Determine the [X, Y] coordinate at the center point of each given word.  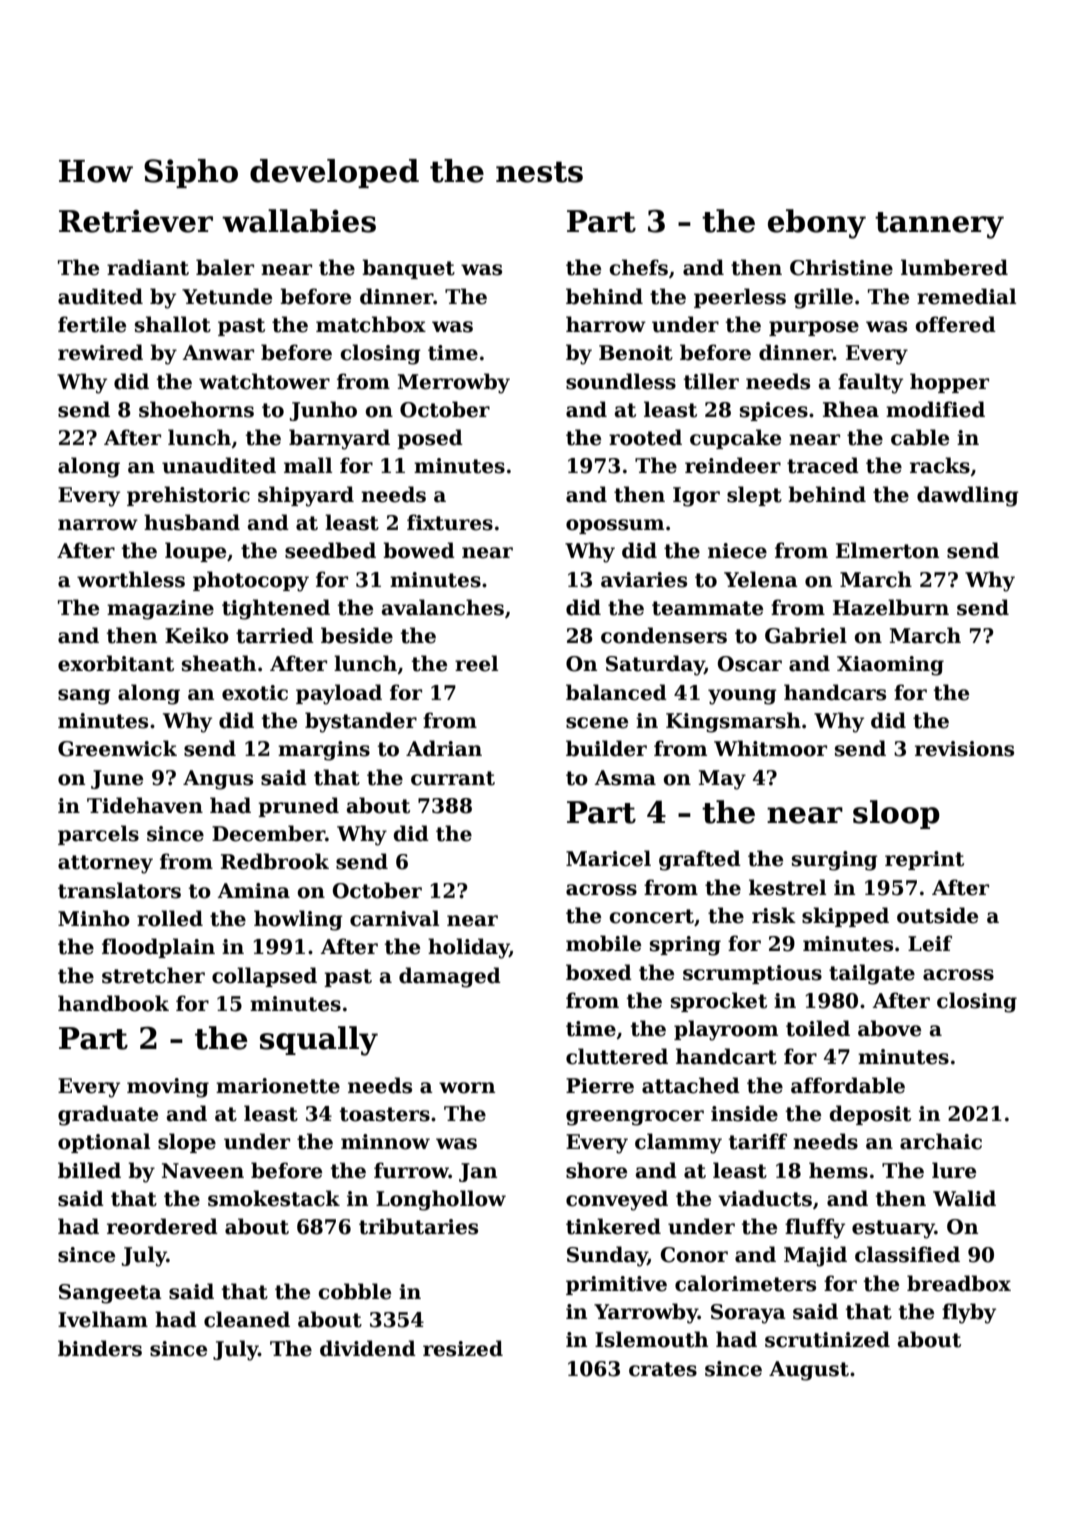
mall [308, 465]
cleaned [247, 1319]
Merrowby [454, 383]
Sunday [607, 1256]
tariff [758, 1141]
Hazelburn [891, 607]
